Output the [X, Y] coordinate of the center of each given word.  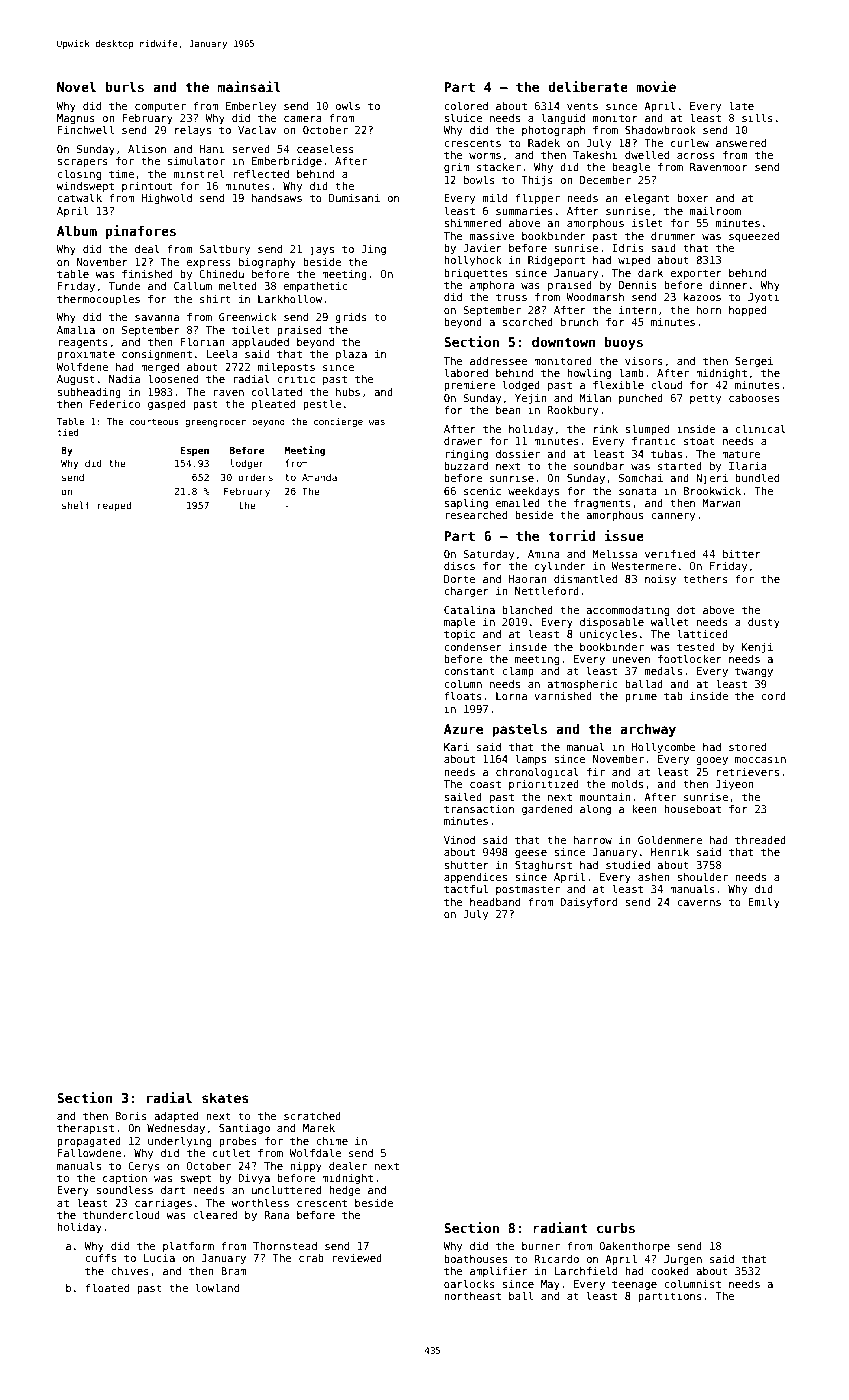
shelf [76, 505]
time [121, 174]
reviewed [357, 1258]
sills [757, 117]
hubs [348, 392]
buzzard [466, 466]
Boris [131, 1116]
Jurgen [683, 1260]
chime [332, 1141]
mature [741, 454]
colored [466, 105]
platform [188, 1246]
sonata [638, 491]
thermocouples [98, 299]
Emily [764, 902]
